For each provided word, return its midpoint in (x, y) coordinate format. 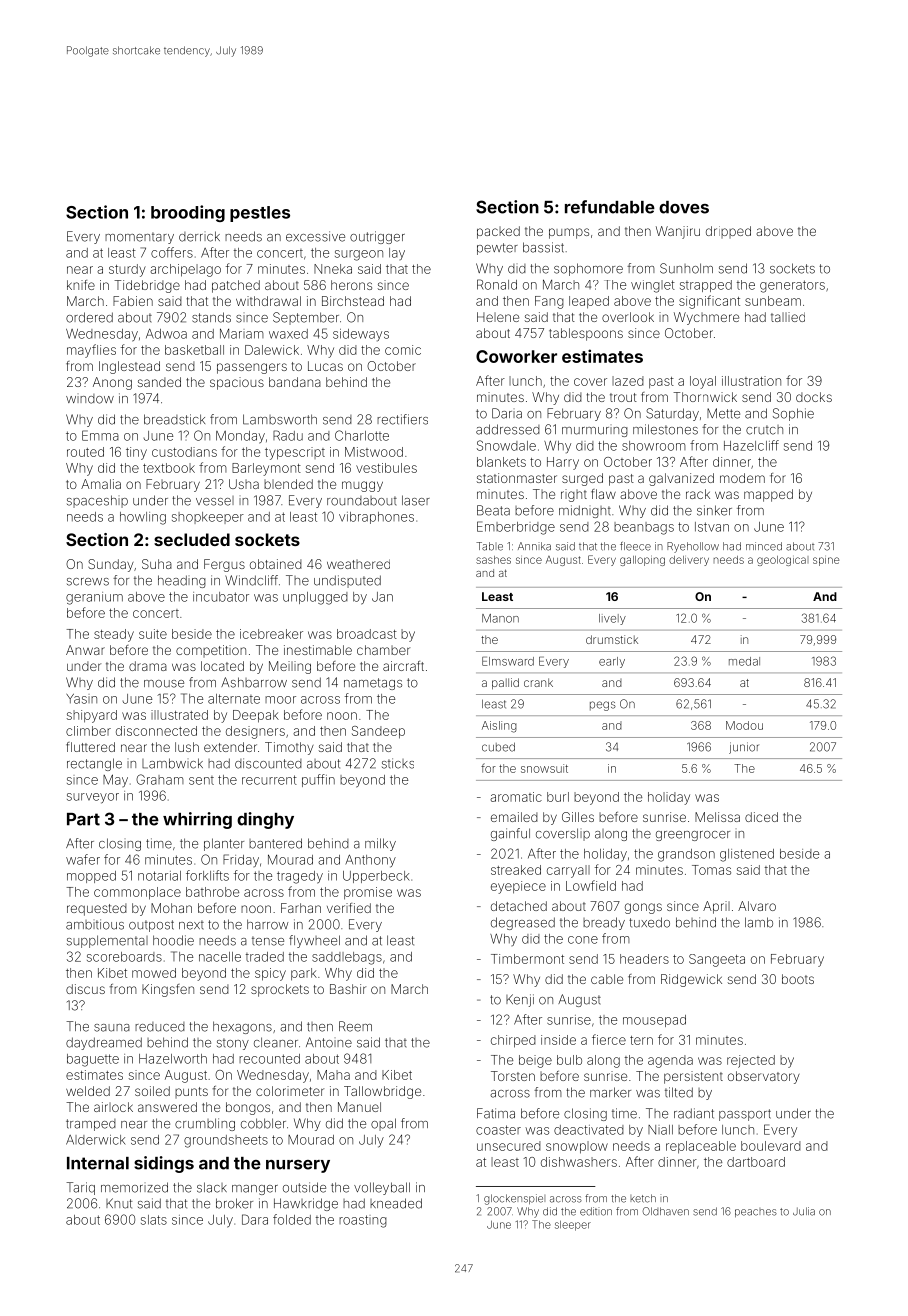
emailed (514, 817)
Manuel (359, 1107)
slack (212, 1187)
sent (201, 780)
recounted (269, 1059)
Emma (100, 435)
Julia (804, 1211)
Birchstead (353, 301)
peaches (756, 1212)
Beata (493, 510)
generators (792, 286)
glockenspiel (514, 1199)
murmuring (595, 432)
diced (761, 817)
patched (236, 286)
